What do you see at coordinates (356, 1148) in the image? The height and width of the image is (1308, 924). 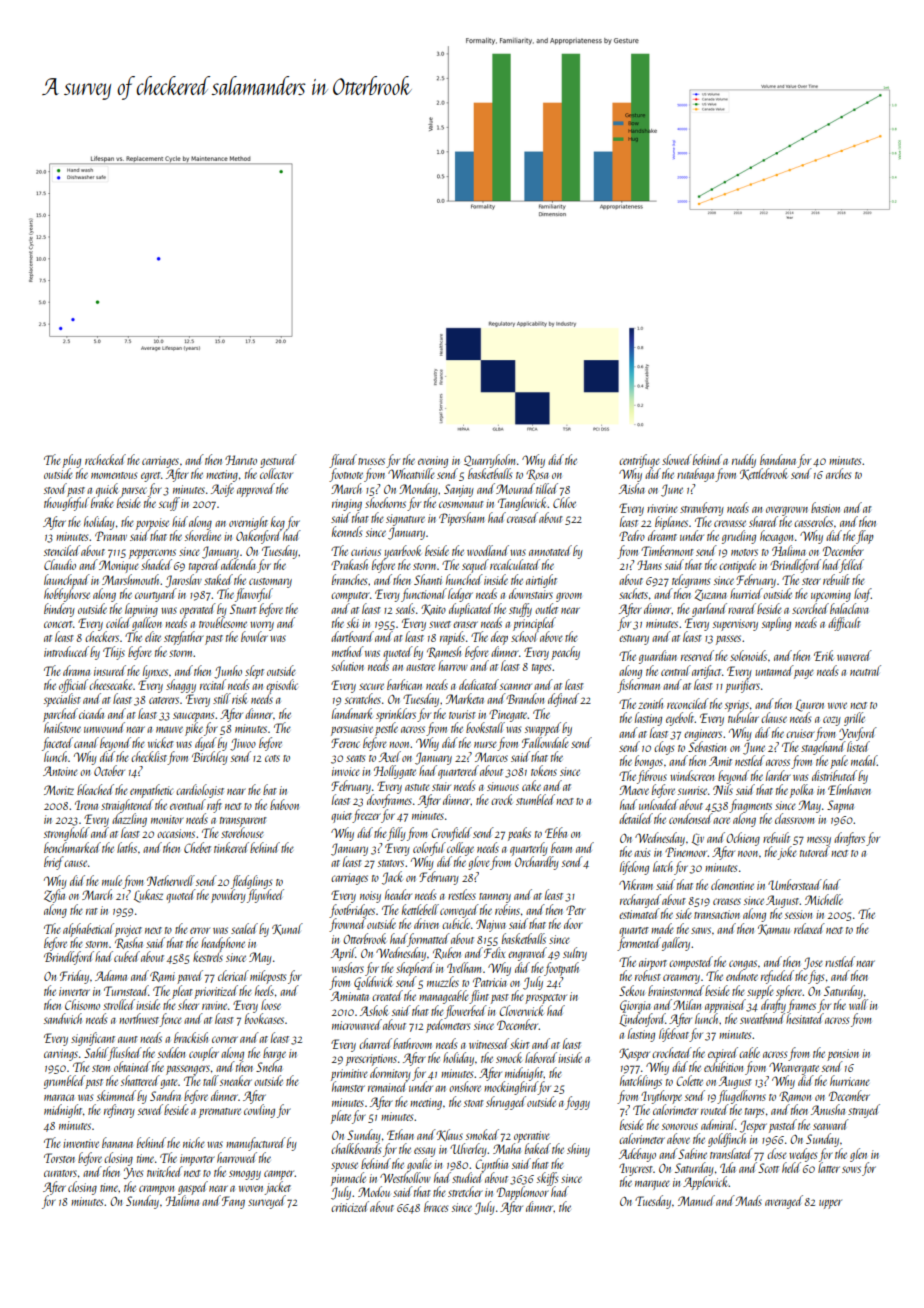 I see `chalkboards` at bounding box center [356, 1148].
